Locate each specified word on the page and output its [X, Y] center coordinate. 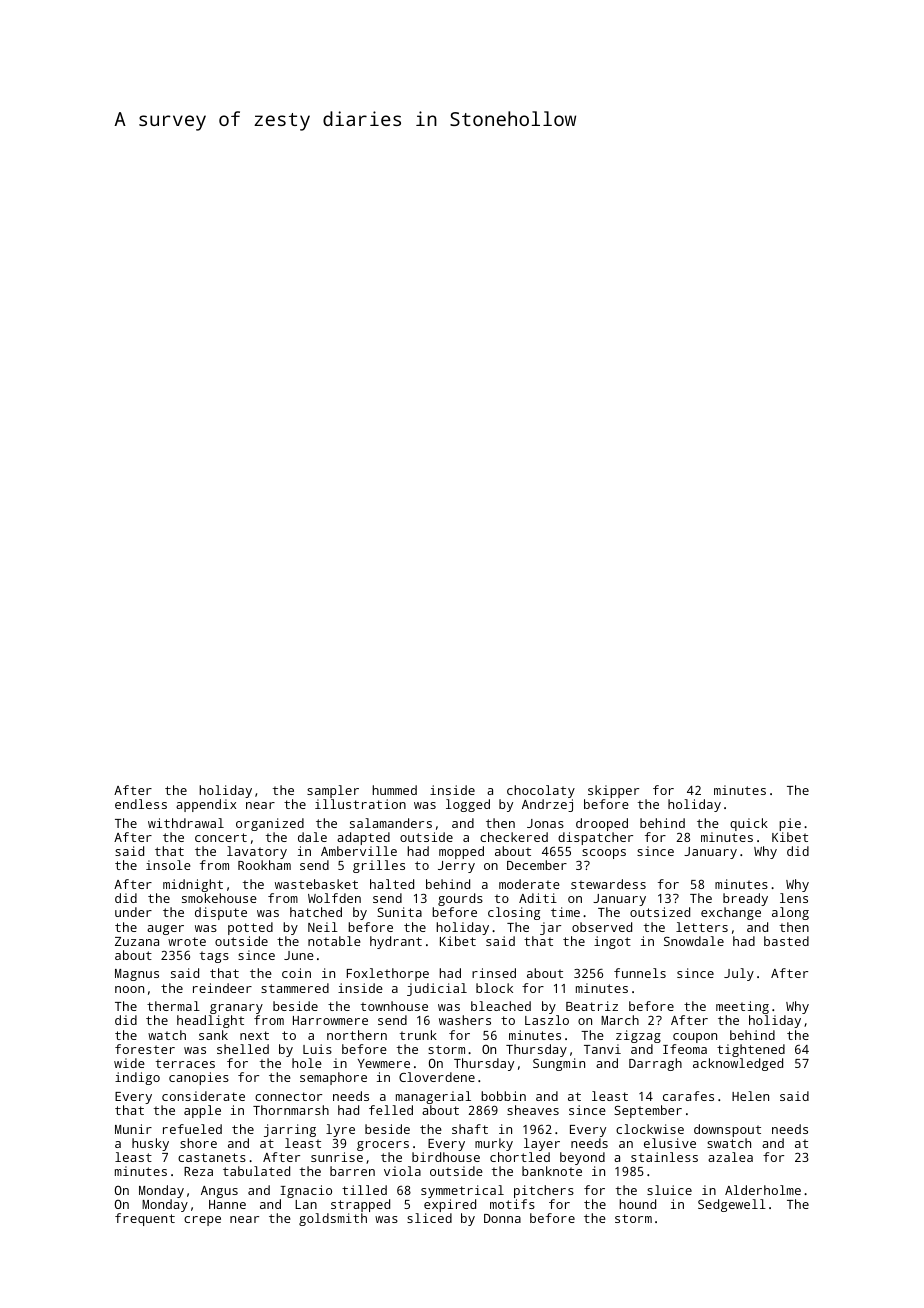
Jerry [456, 867]
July [739, 974]
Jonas [545, 823]
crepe [202, 1221]
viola [402, 1171]
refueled [192, 1129]
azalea [730, 1157]
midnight [193, 885]
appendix [206, 805]
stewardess [608, 884]
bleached [501, 1006]
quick [749, 824]
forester [145, 1049]
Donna [502, 1218]
